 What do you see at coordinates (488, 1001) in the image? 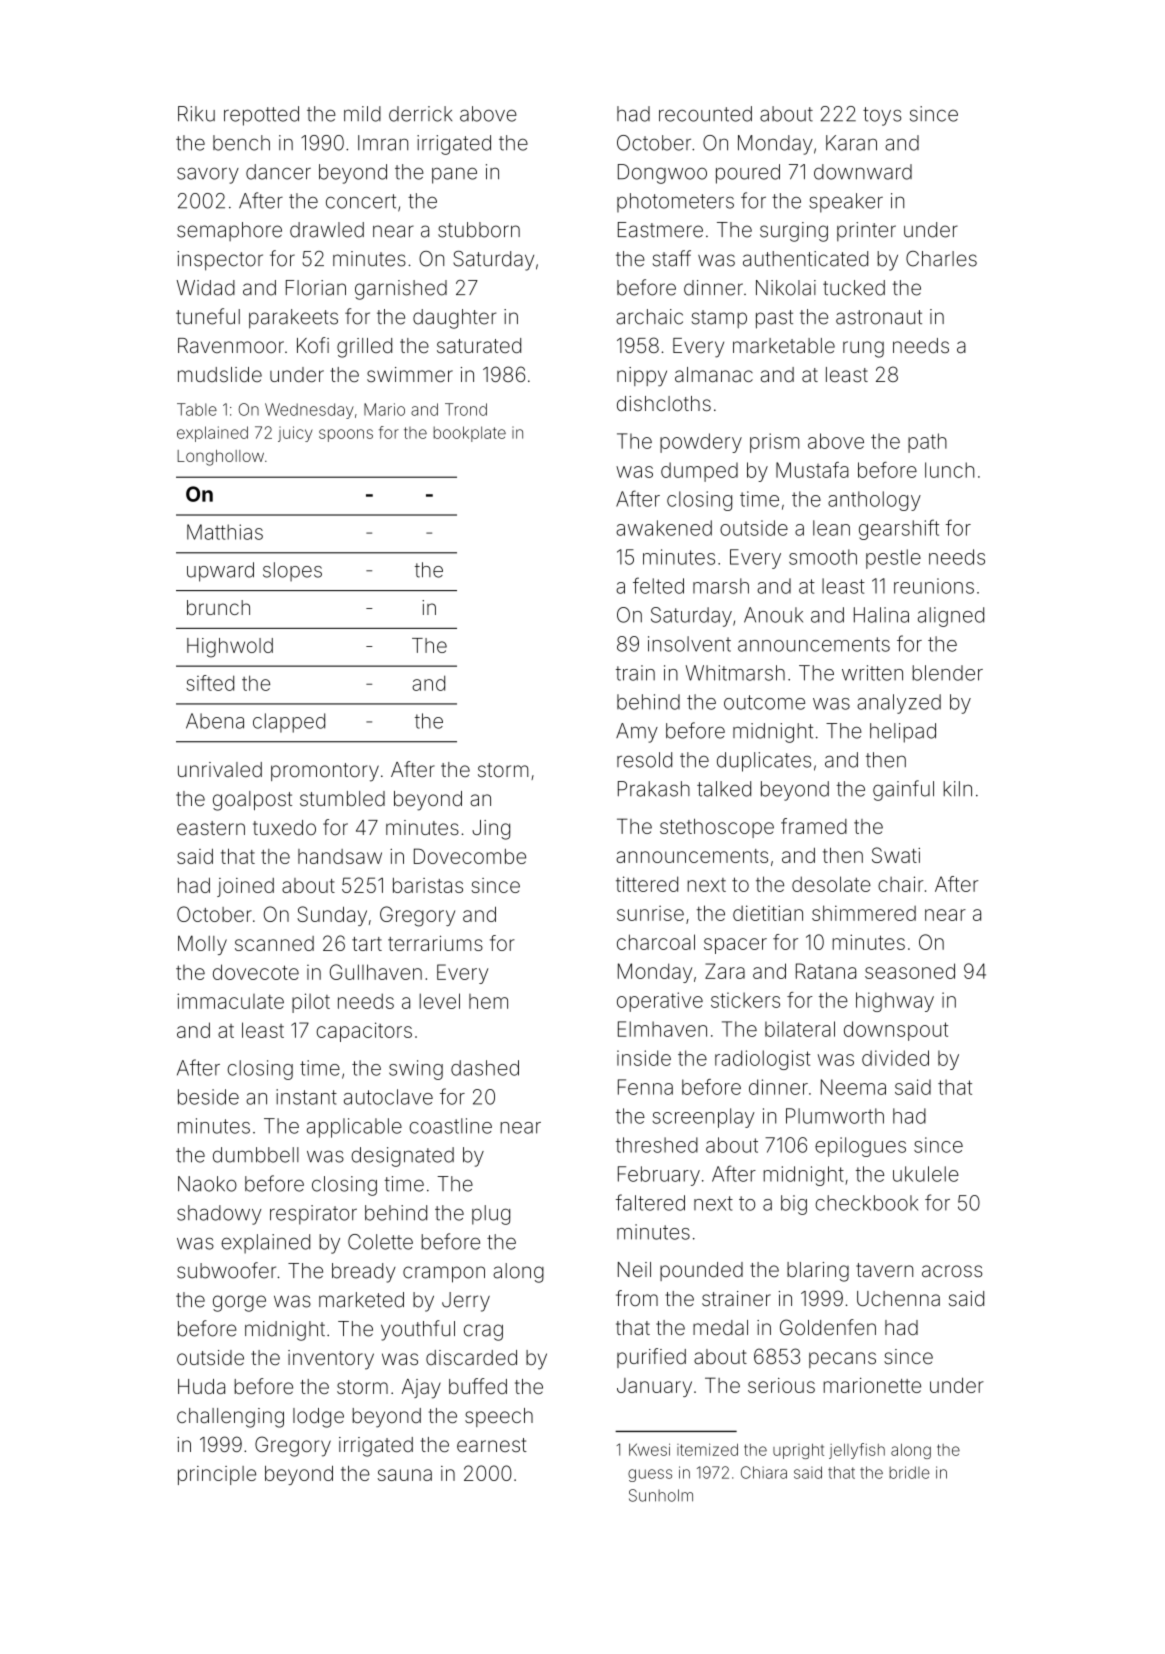
I see `hem` at bounding box center [488, 1001].
